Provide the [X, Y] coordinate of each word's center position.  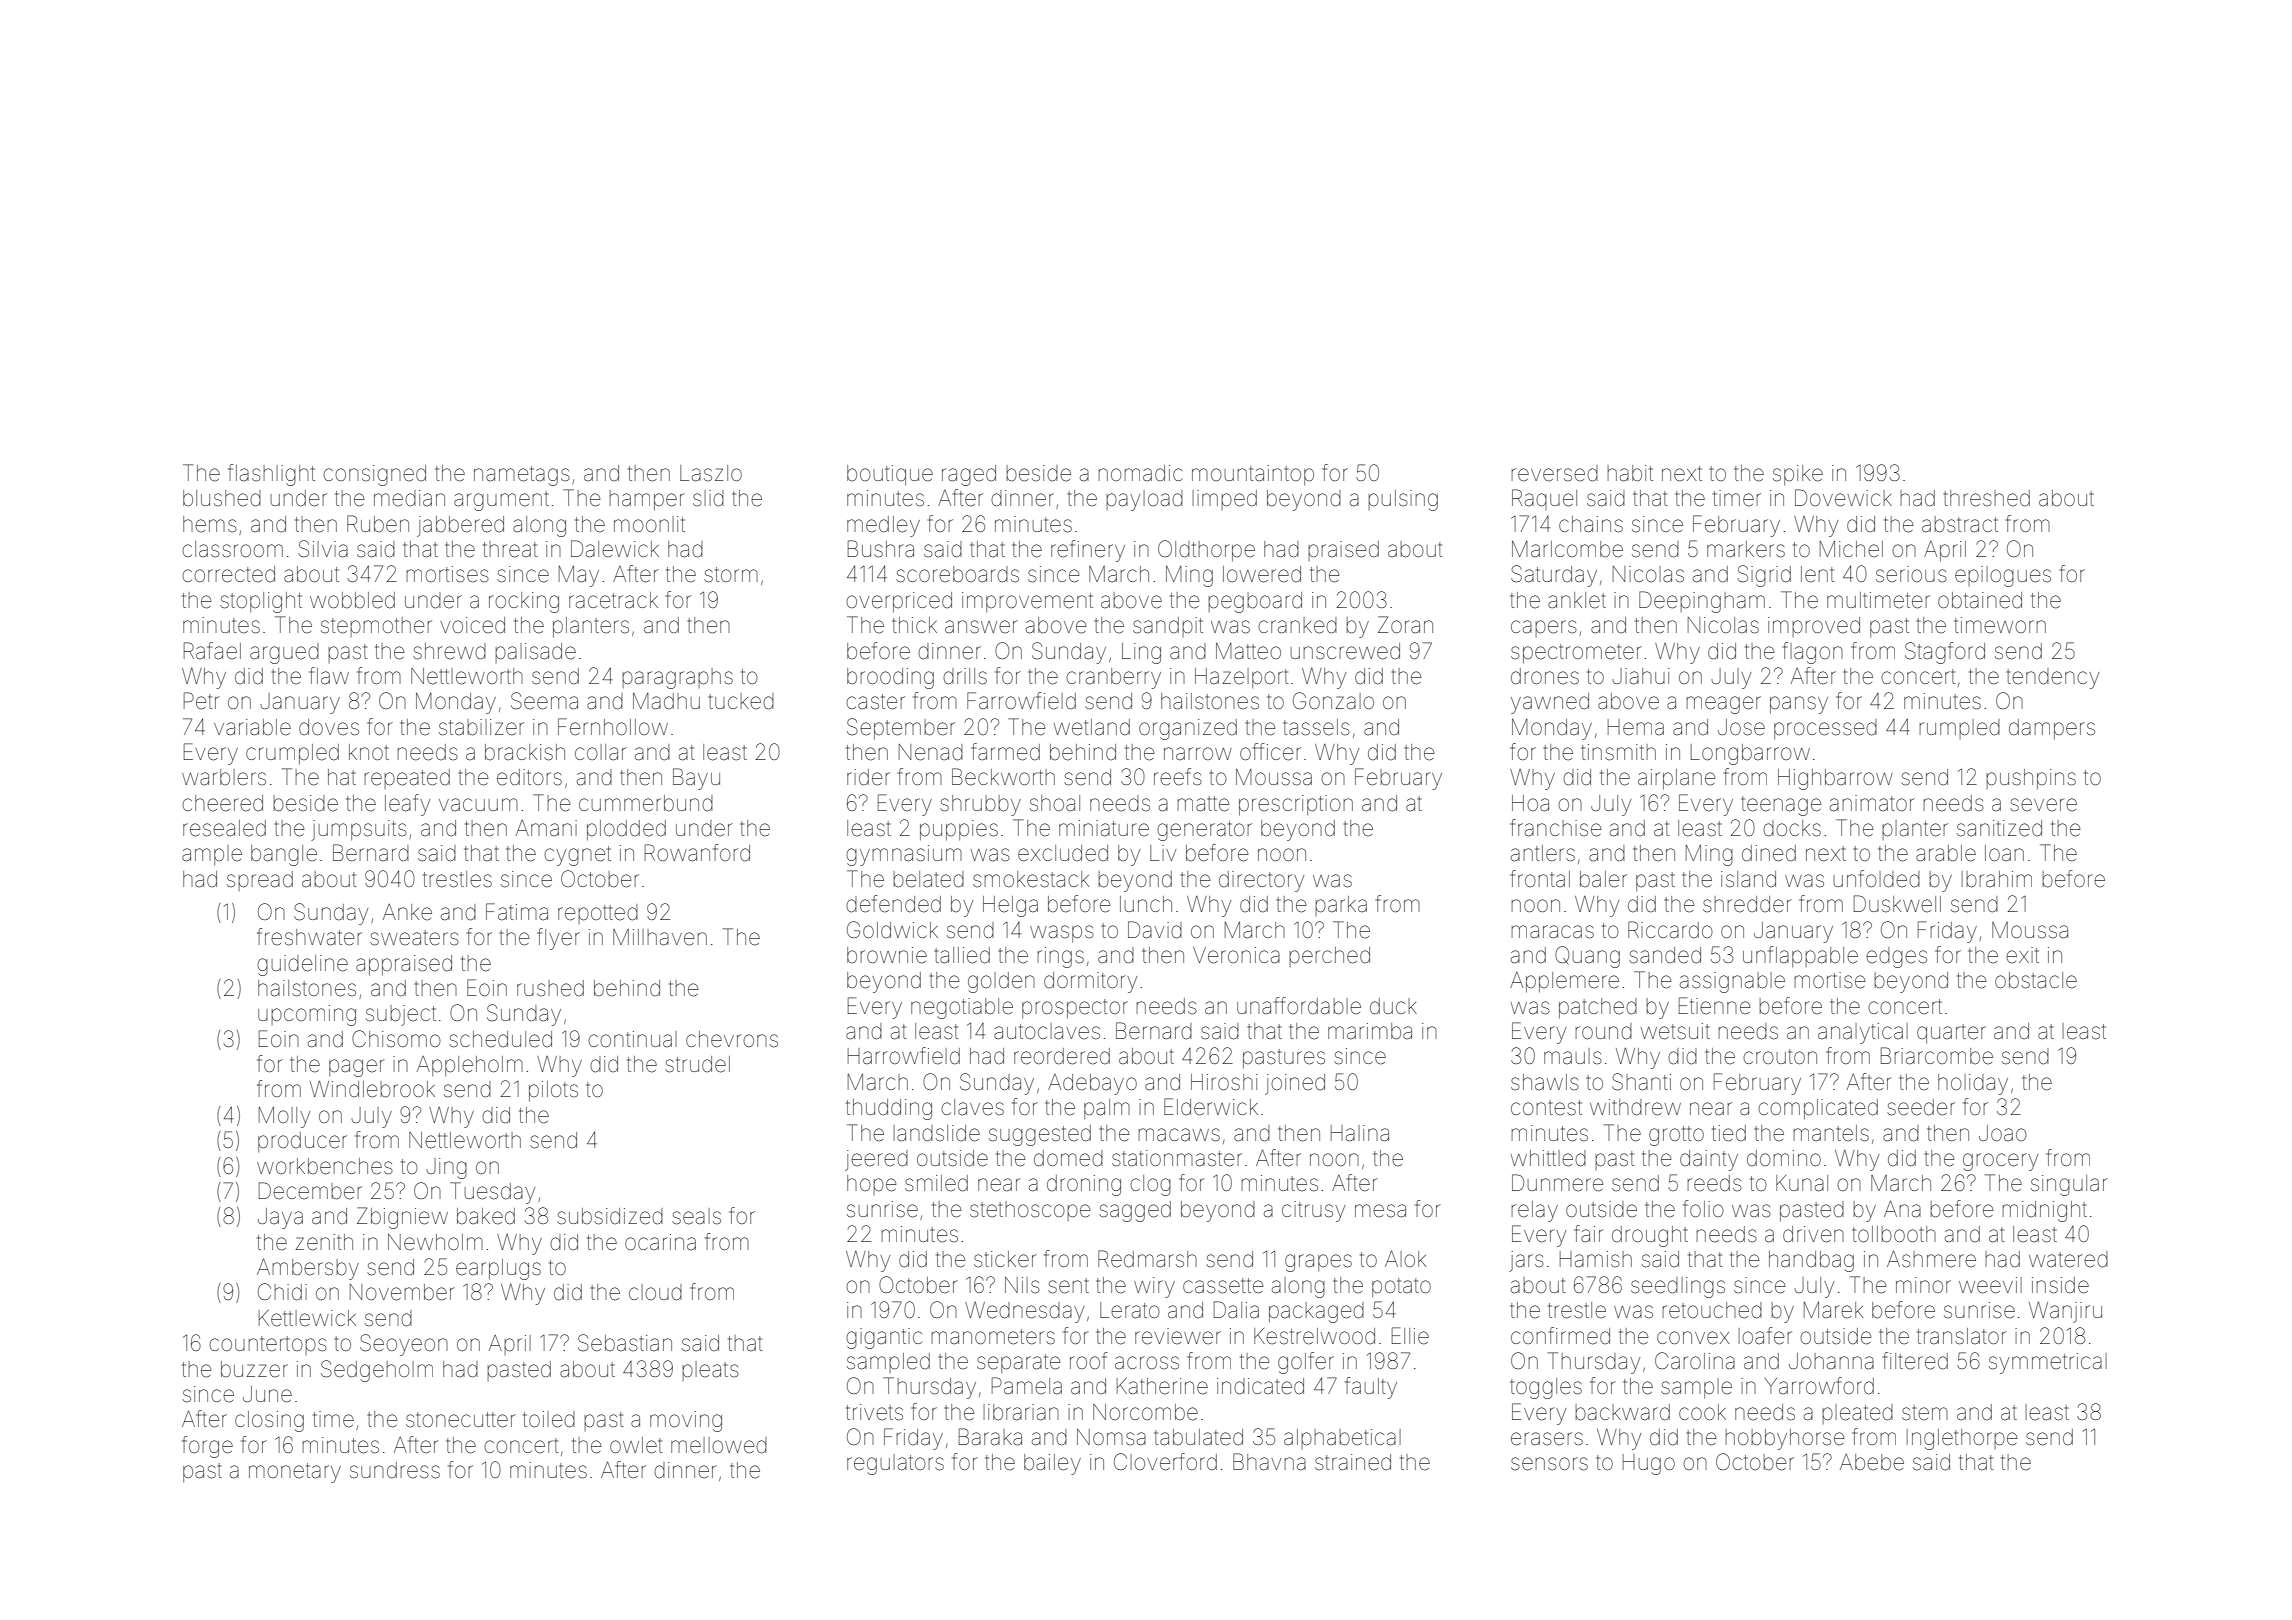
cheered [222, 803]
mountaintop [1253, 475]
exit [2022, 955]
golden [1001, 982]
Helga [1010, 906]
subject [401, 1015]
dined [1769, 853]
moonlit [649, 524]
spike [1798, 475]
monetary [295, 1473]
